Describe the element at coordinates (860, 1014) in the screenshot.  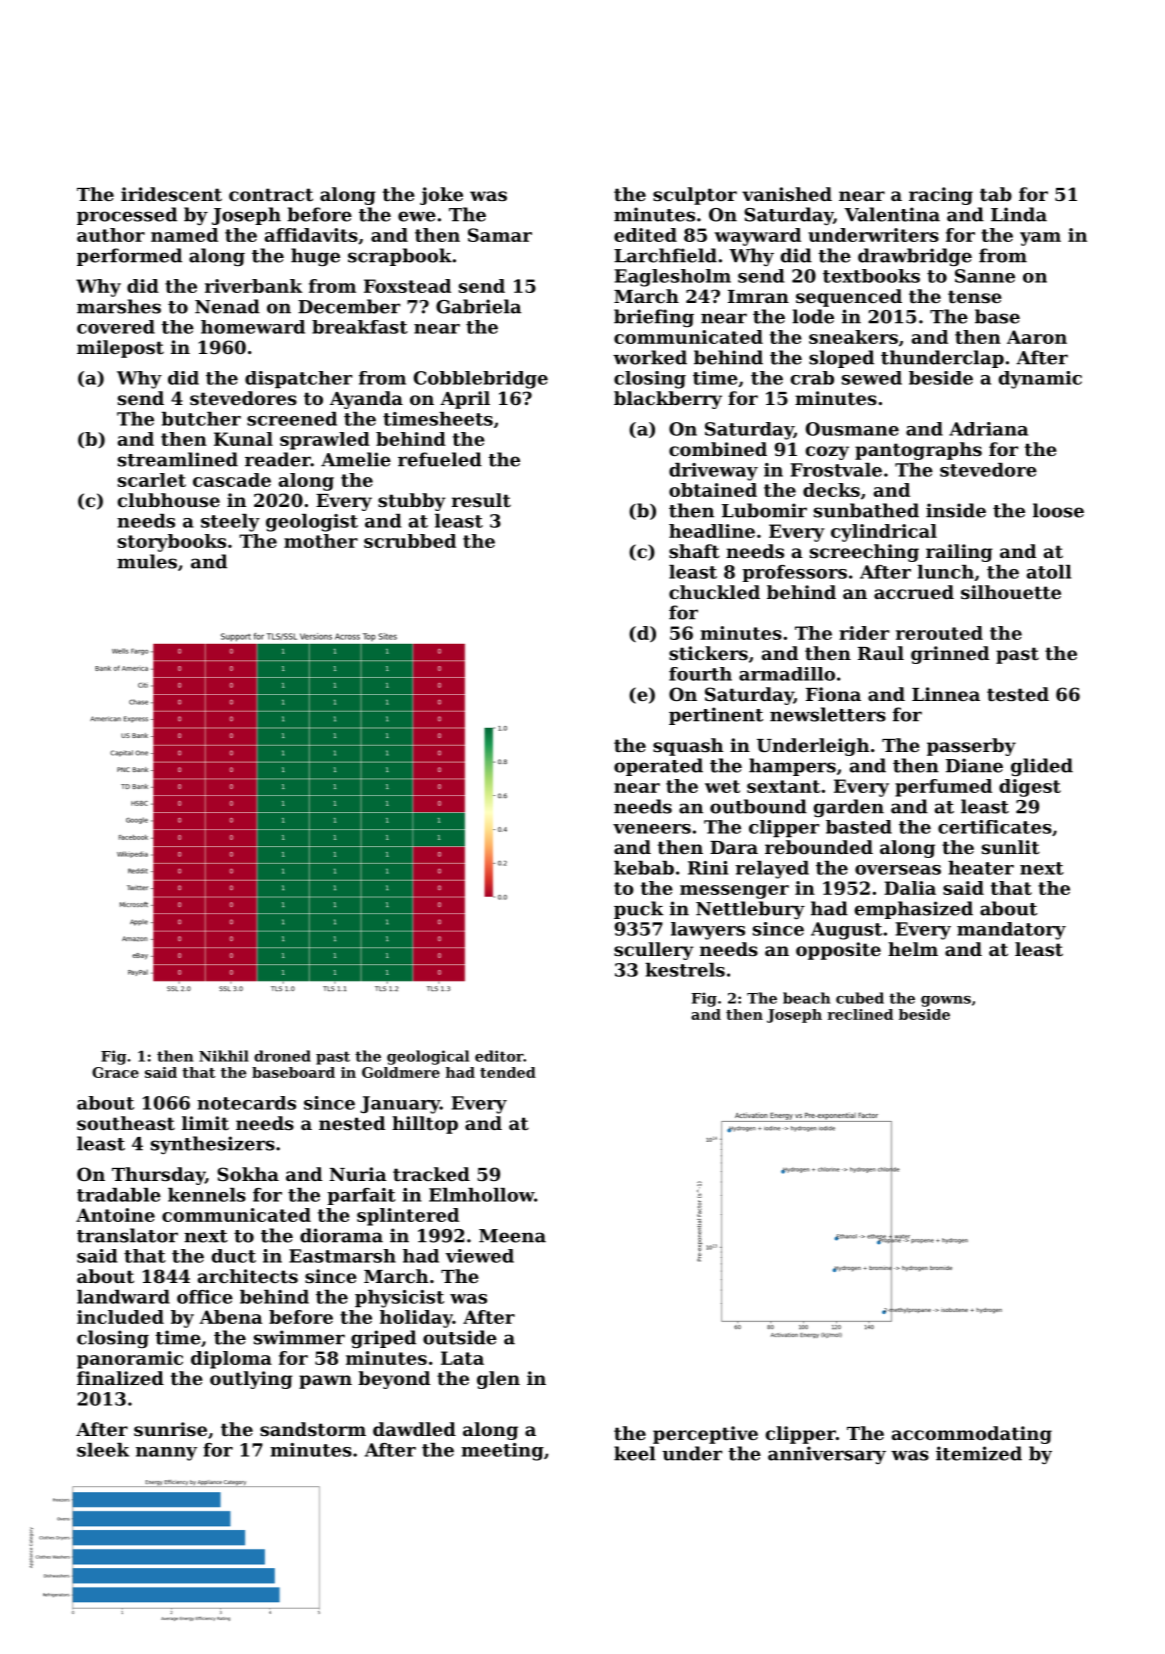
I see `reclined` at that location.
